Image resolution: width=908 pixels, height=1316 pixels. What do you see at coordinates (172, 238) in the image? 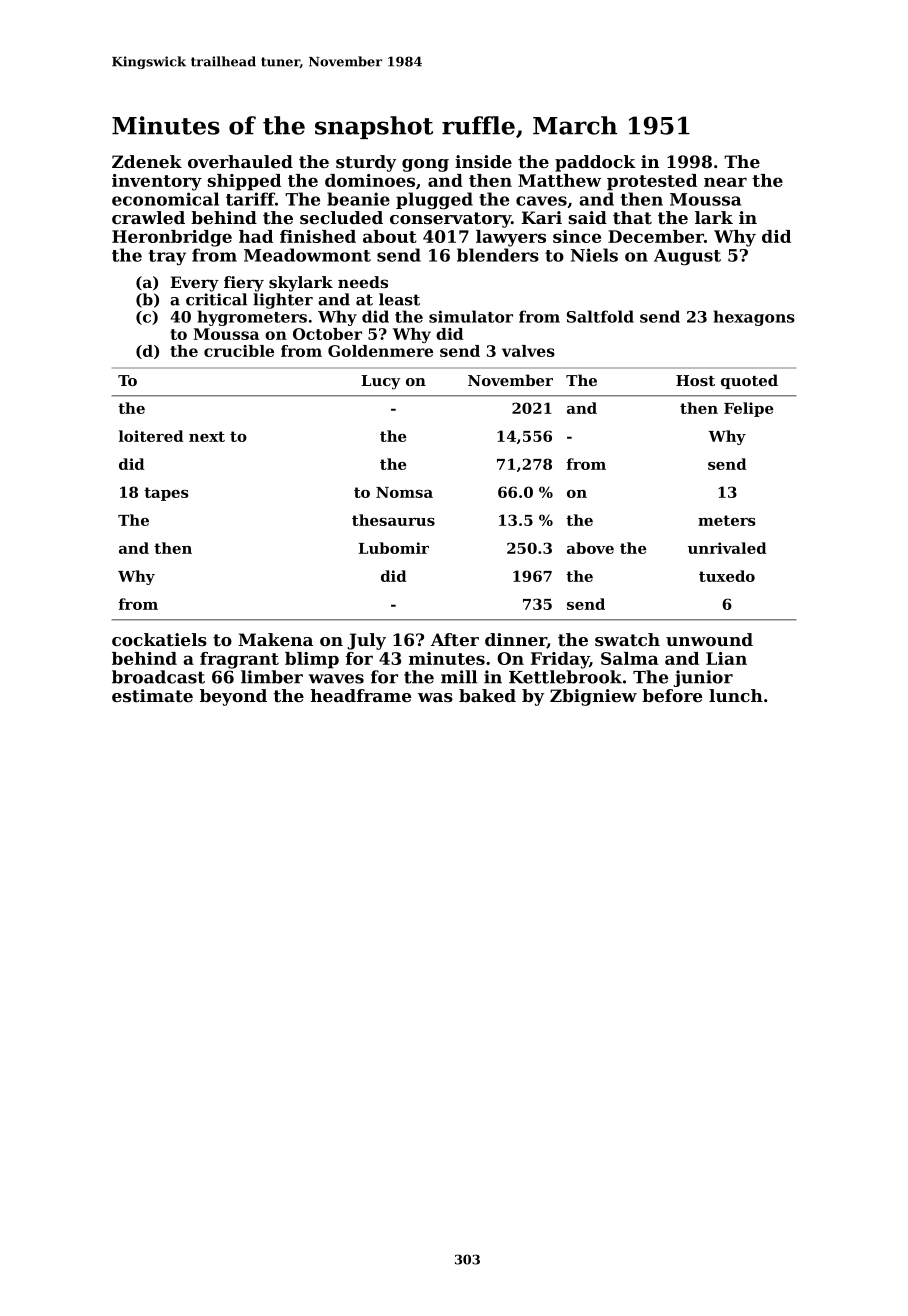
I see `Heronbridge` at bounding box center [172, 238].
